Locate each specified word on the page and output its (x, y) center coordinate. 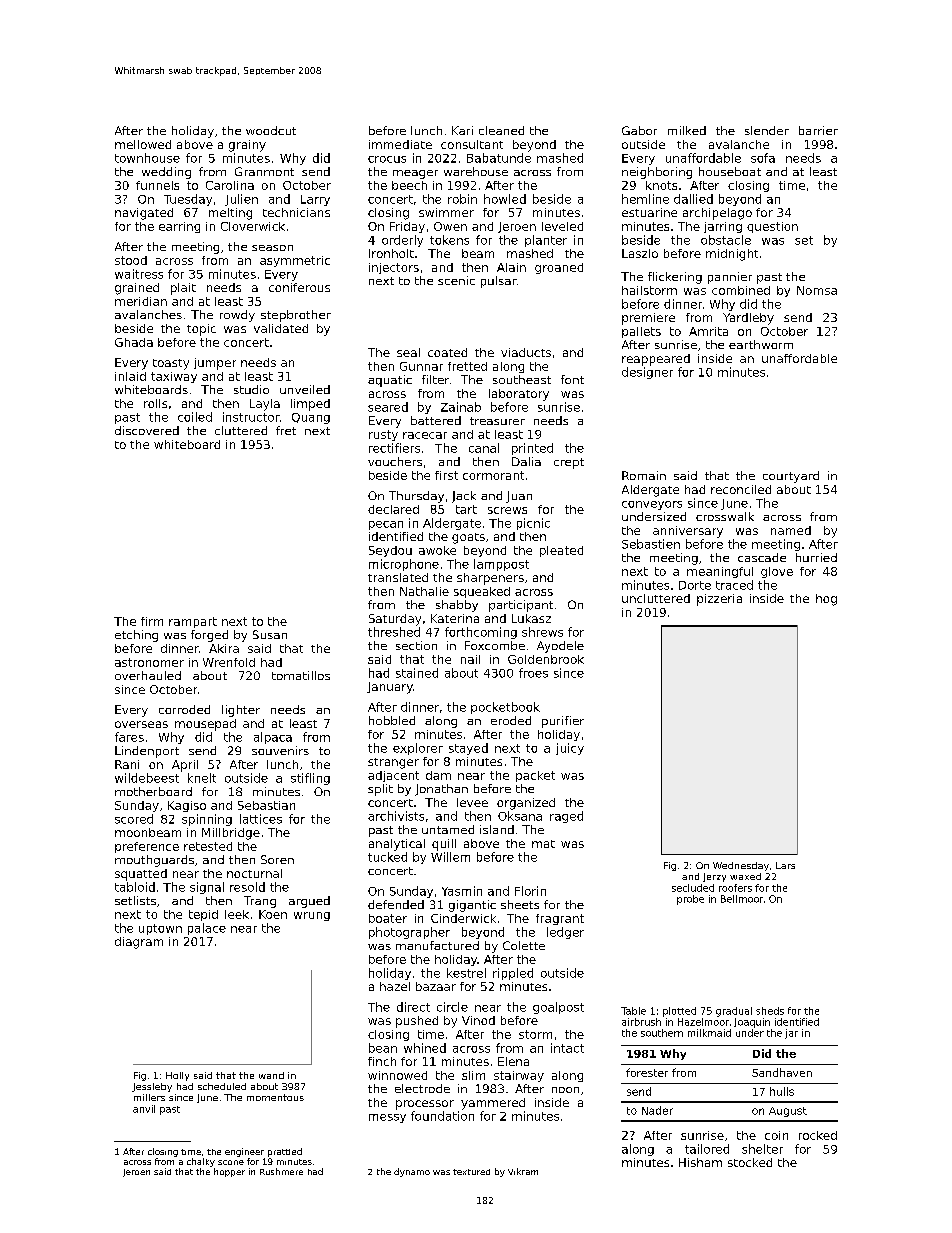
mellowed (143, 144)
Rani (127, 764)
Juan (519, 497)
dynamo (412, 1172)
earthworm (761, 344)
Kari (462, 130)
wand (271, 1075)
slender (767, 130)
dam (438, 775)
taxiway (174, 377)
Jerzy (714, 877)
